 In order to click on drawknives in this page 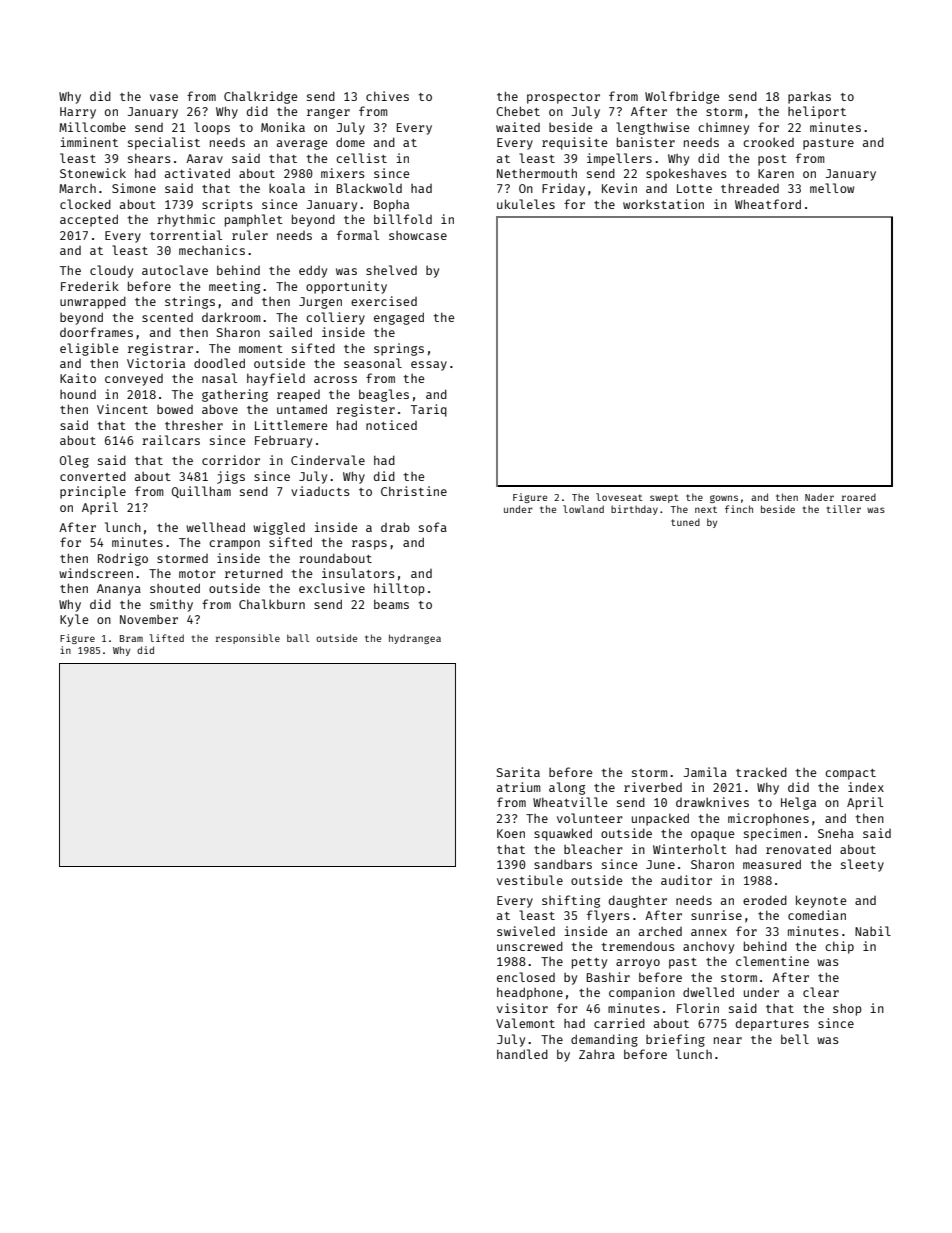, I will do `click(712, 802)`.
